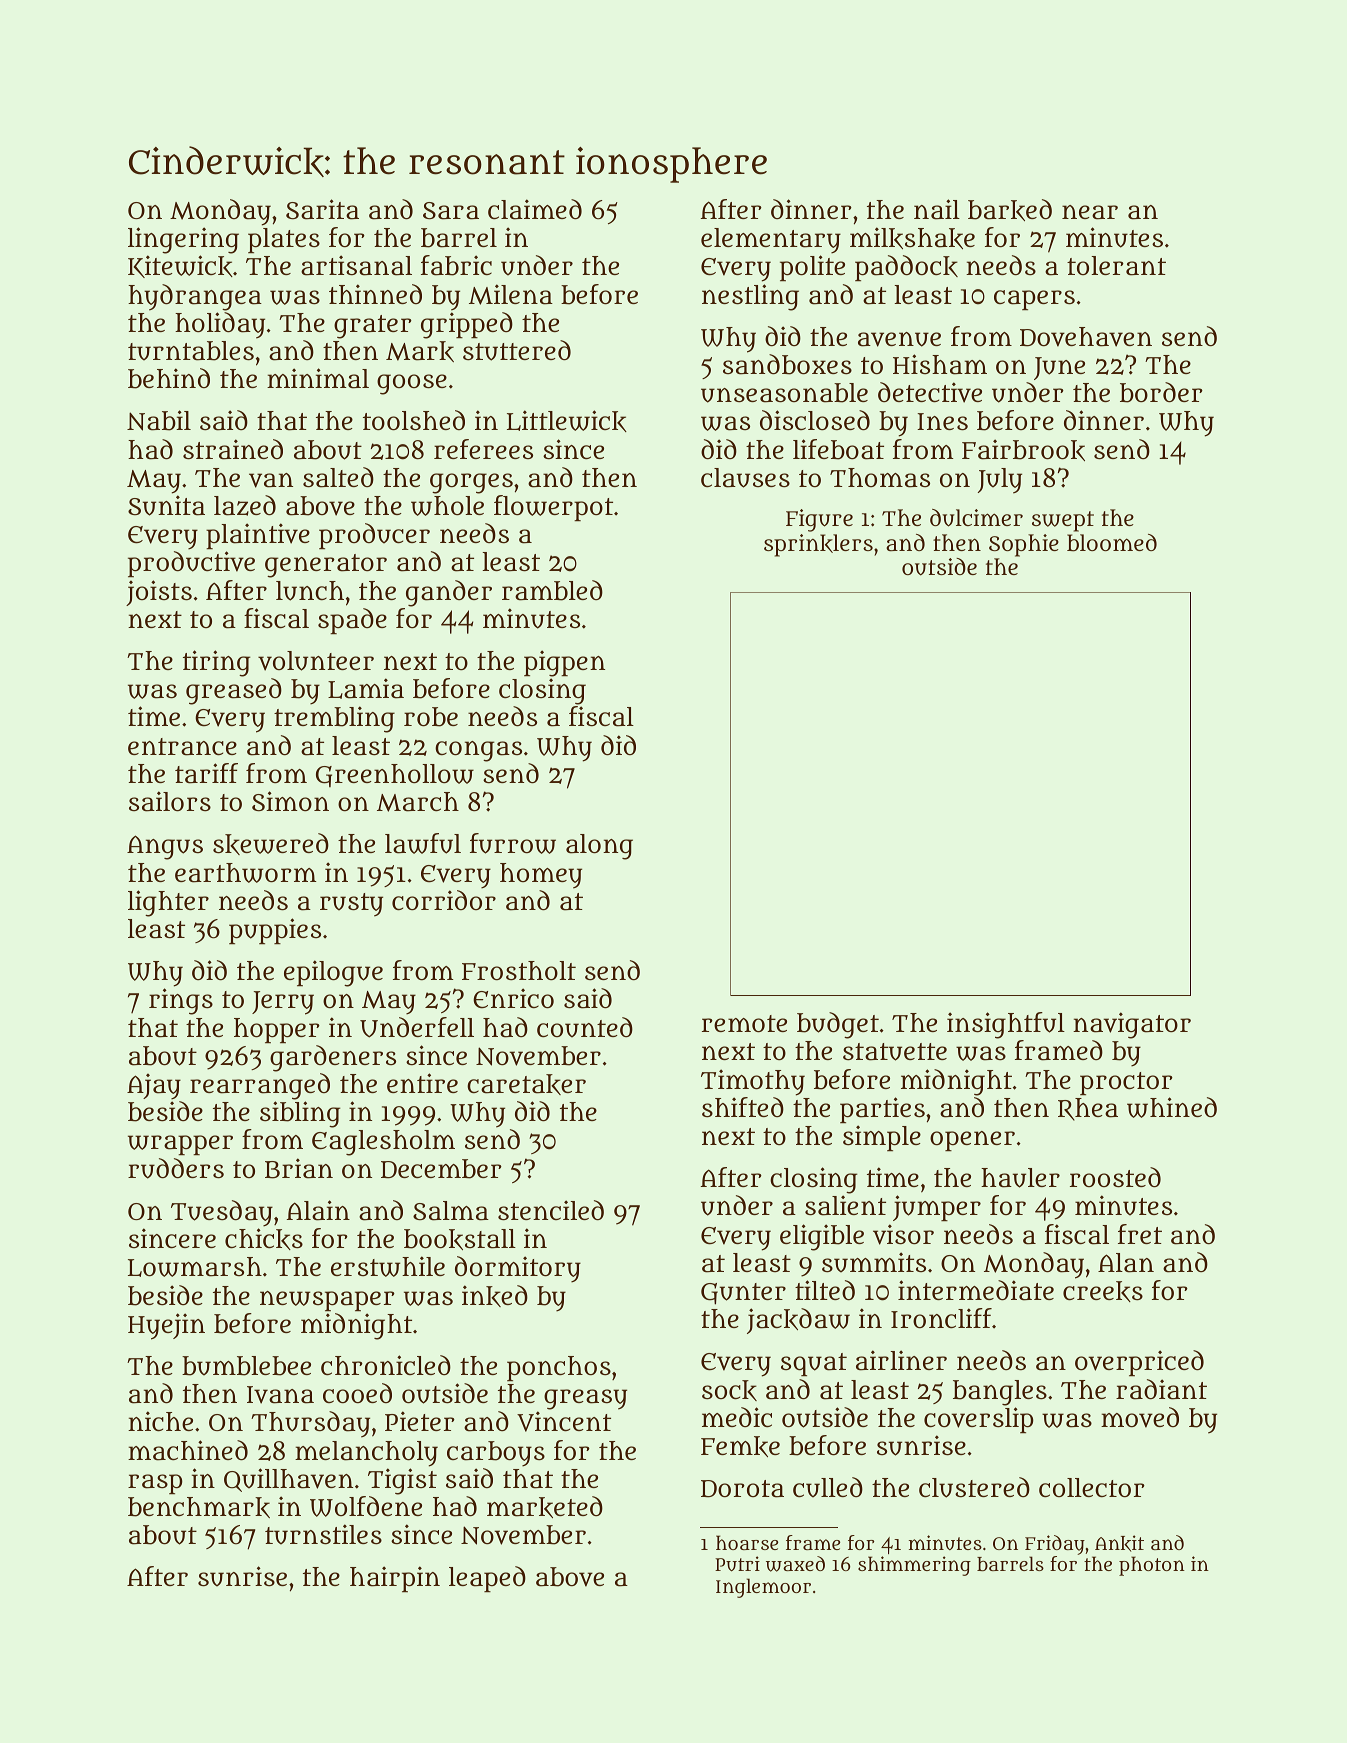 Image resolution: width=1347 pixels, height=1743 pixels. What do you see at coordinates (818, 545) in the screenshot?
I see `sprinklers` at bounding box center [818, 545].
